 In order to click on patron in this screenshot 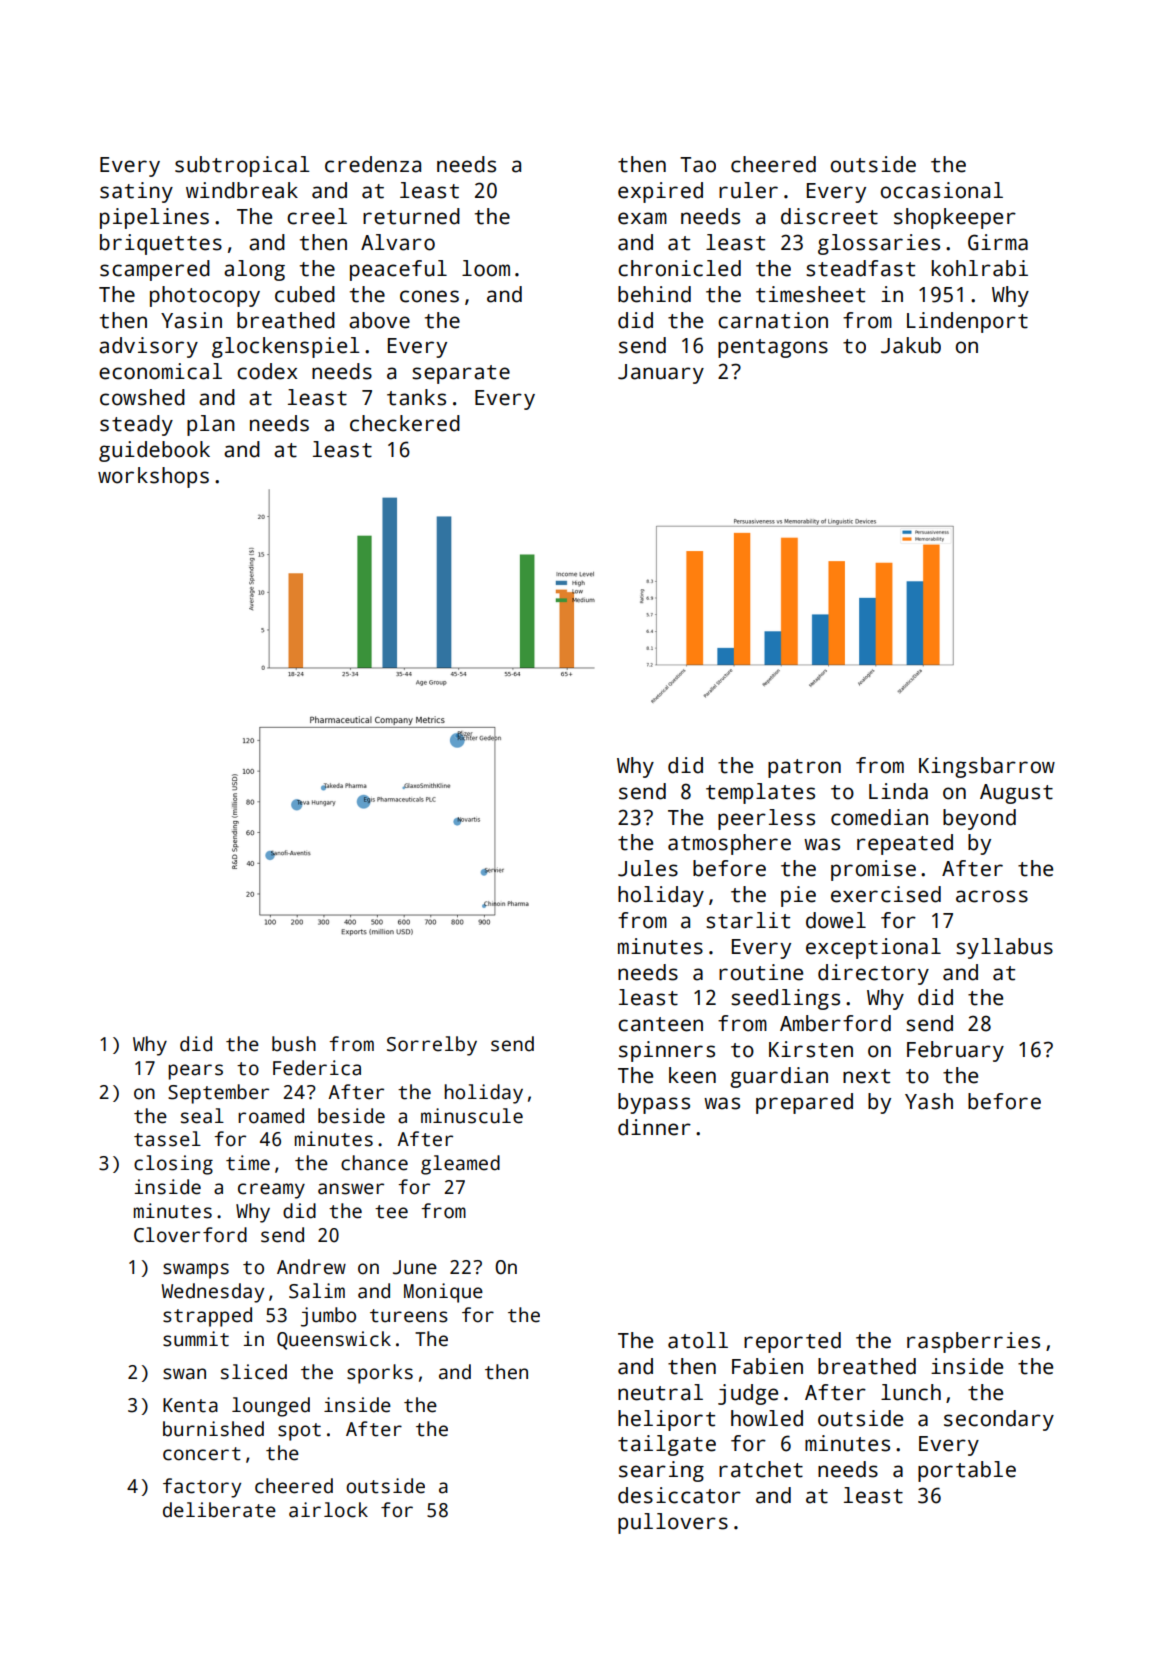, I will do `click(804, 768)`.
